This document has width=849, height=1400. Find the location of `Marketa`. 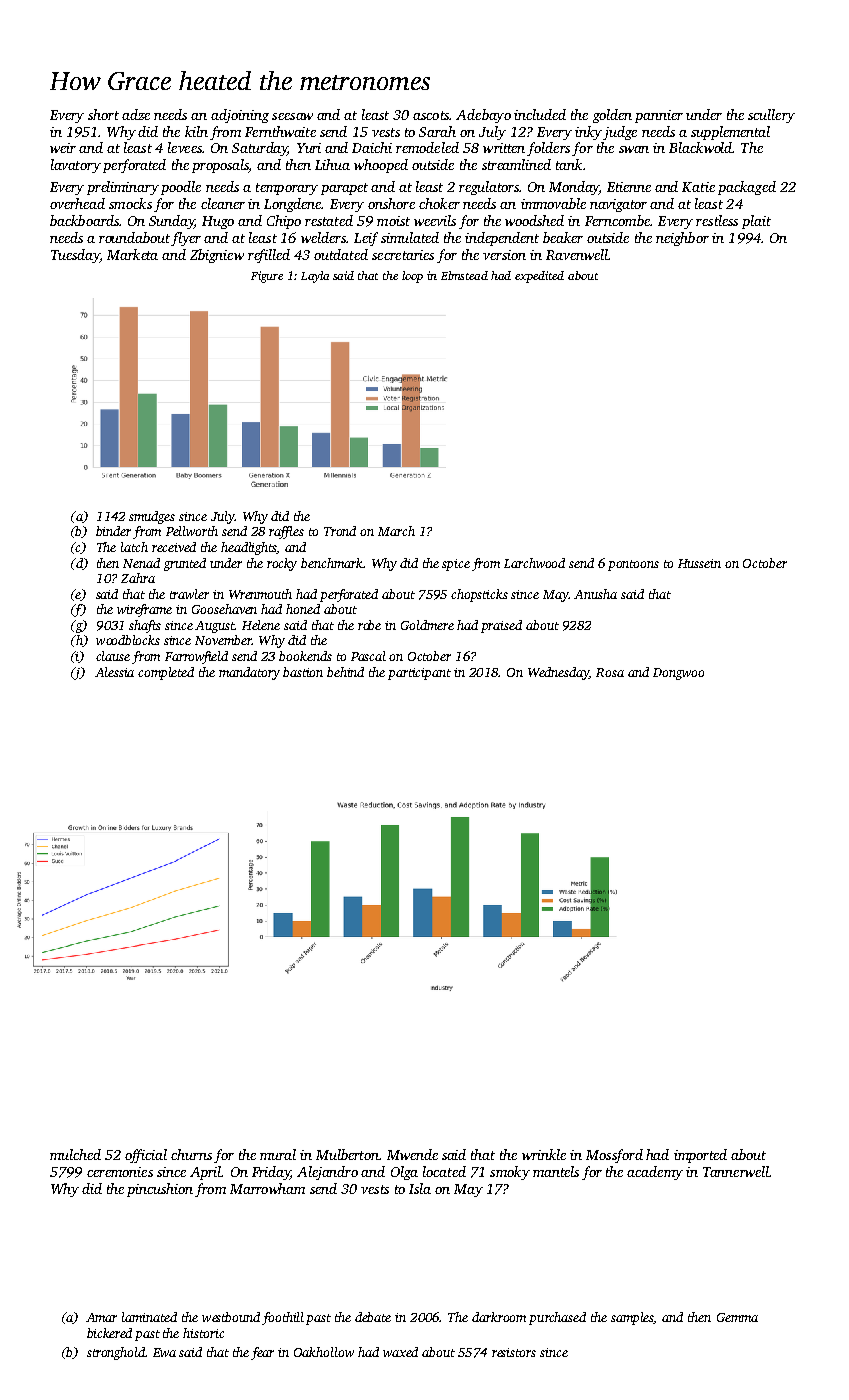

Marketa is located at coordinates (132, 254).
